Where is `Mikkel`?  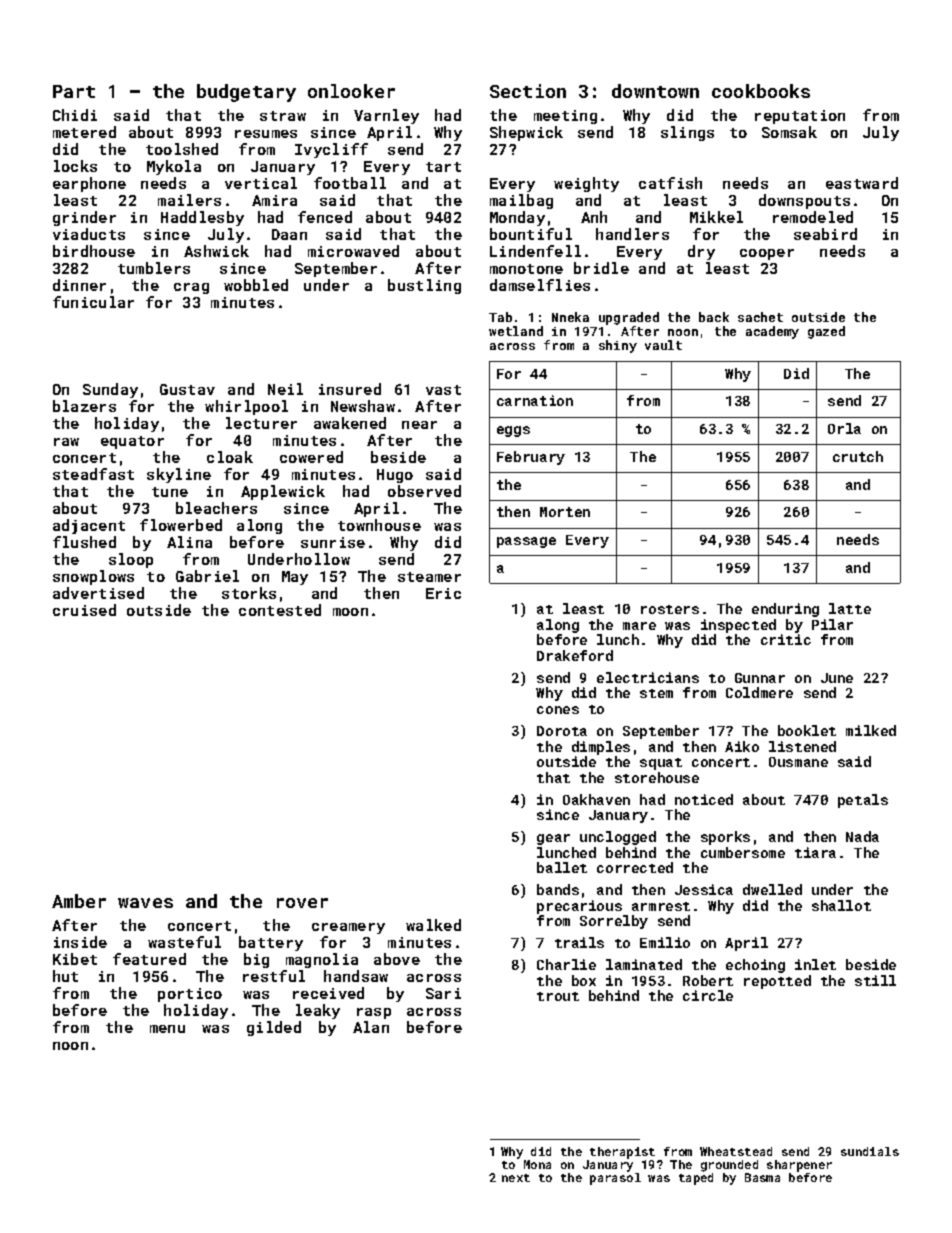 Mikkel is located at coordinates (716, 217).
